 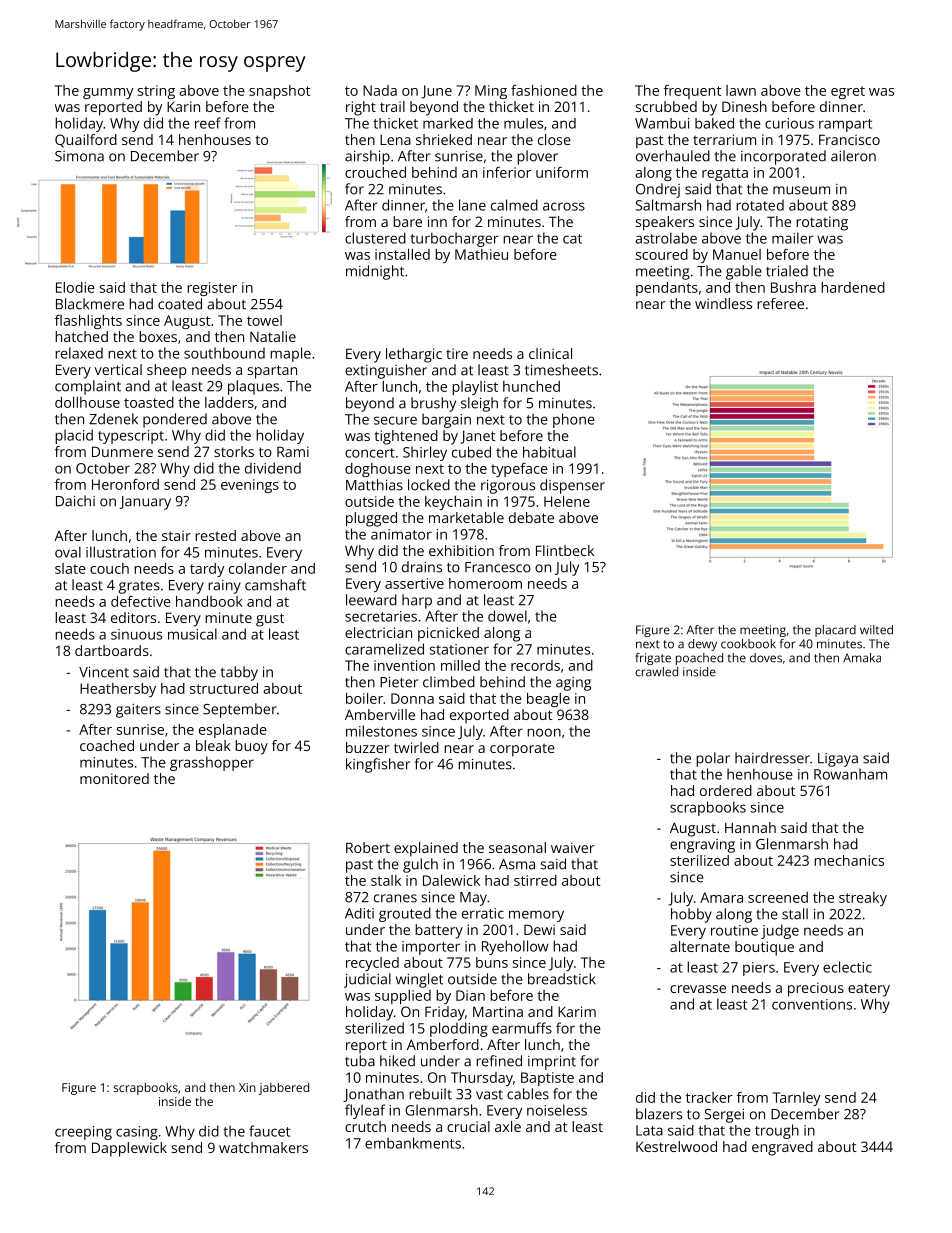 I want to click on twirled, so click(x=416, y=747).
